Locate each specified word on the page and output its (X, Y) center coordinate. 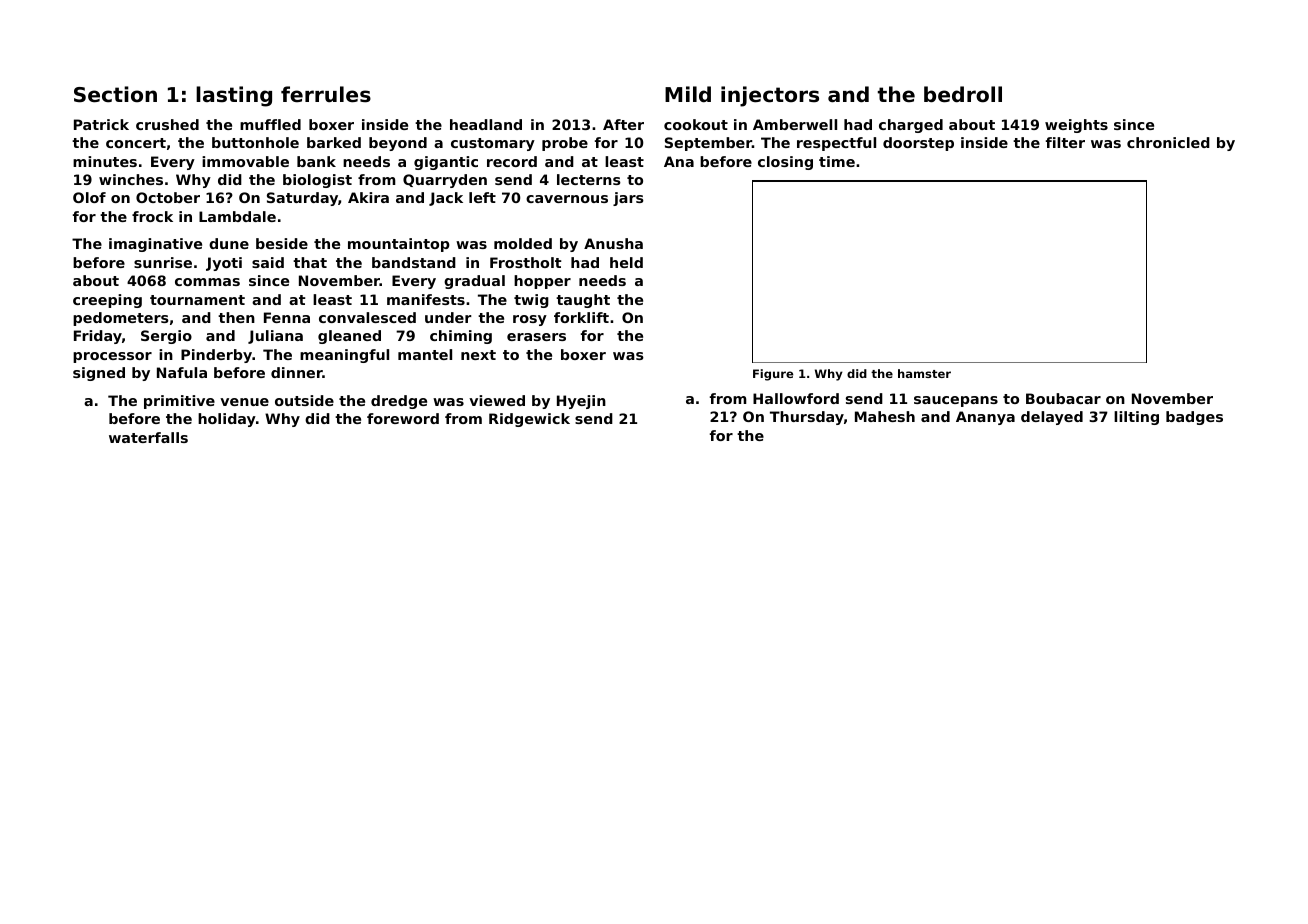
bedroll (963, 94)
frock (152, 216)
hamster (924, 373)
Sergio (166, 337)
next (478, 355)
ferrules (326, 94)
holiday (227, 420)
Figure (773, 375)
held (626, 262)
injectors (770, 96)
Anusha (613, 243)
